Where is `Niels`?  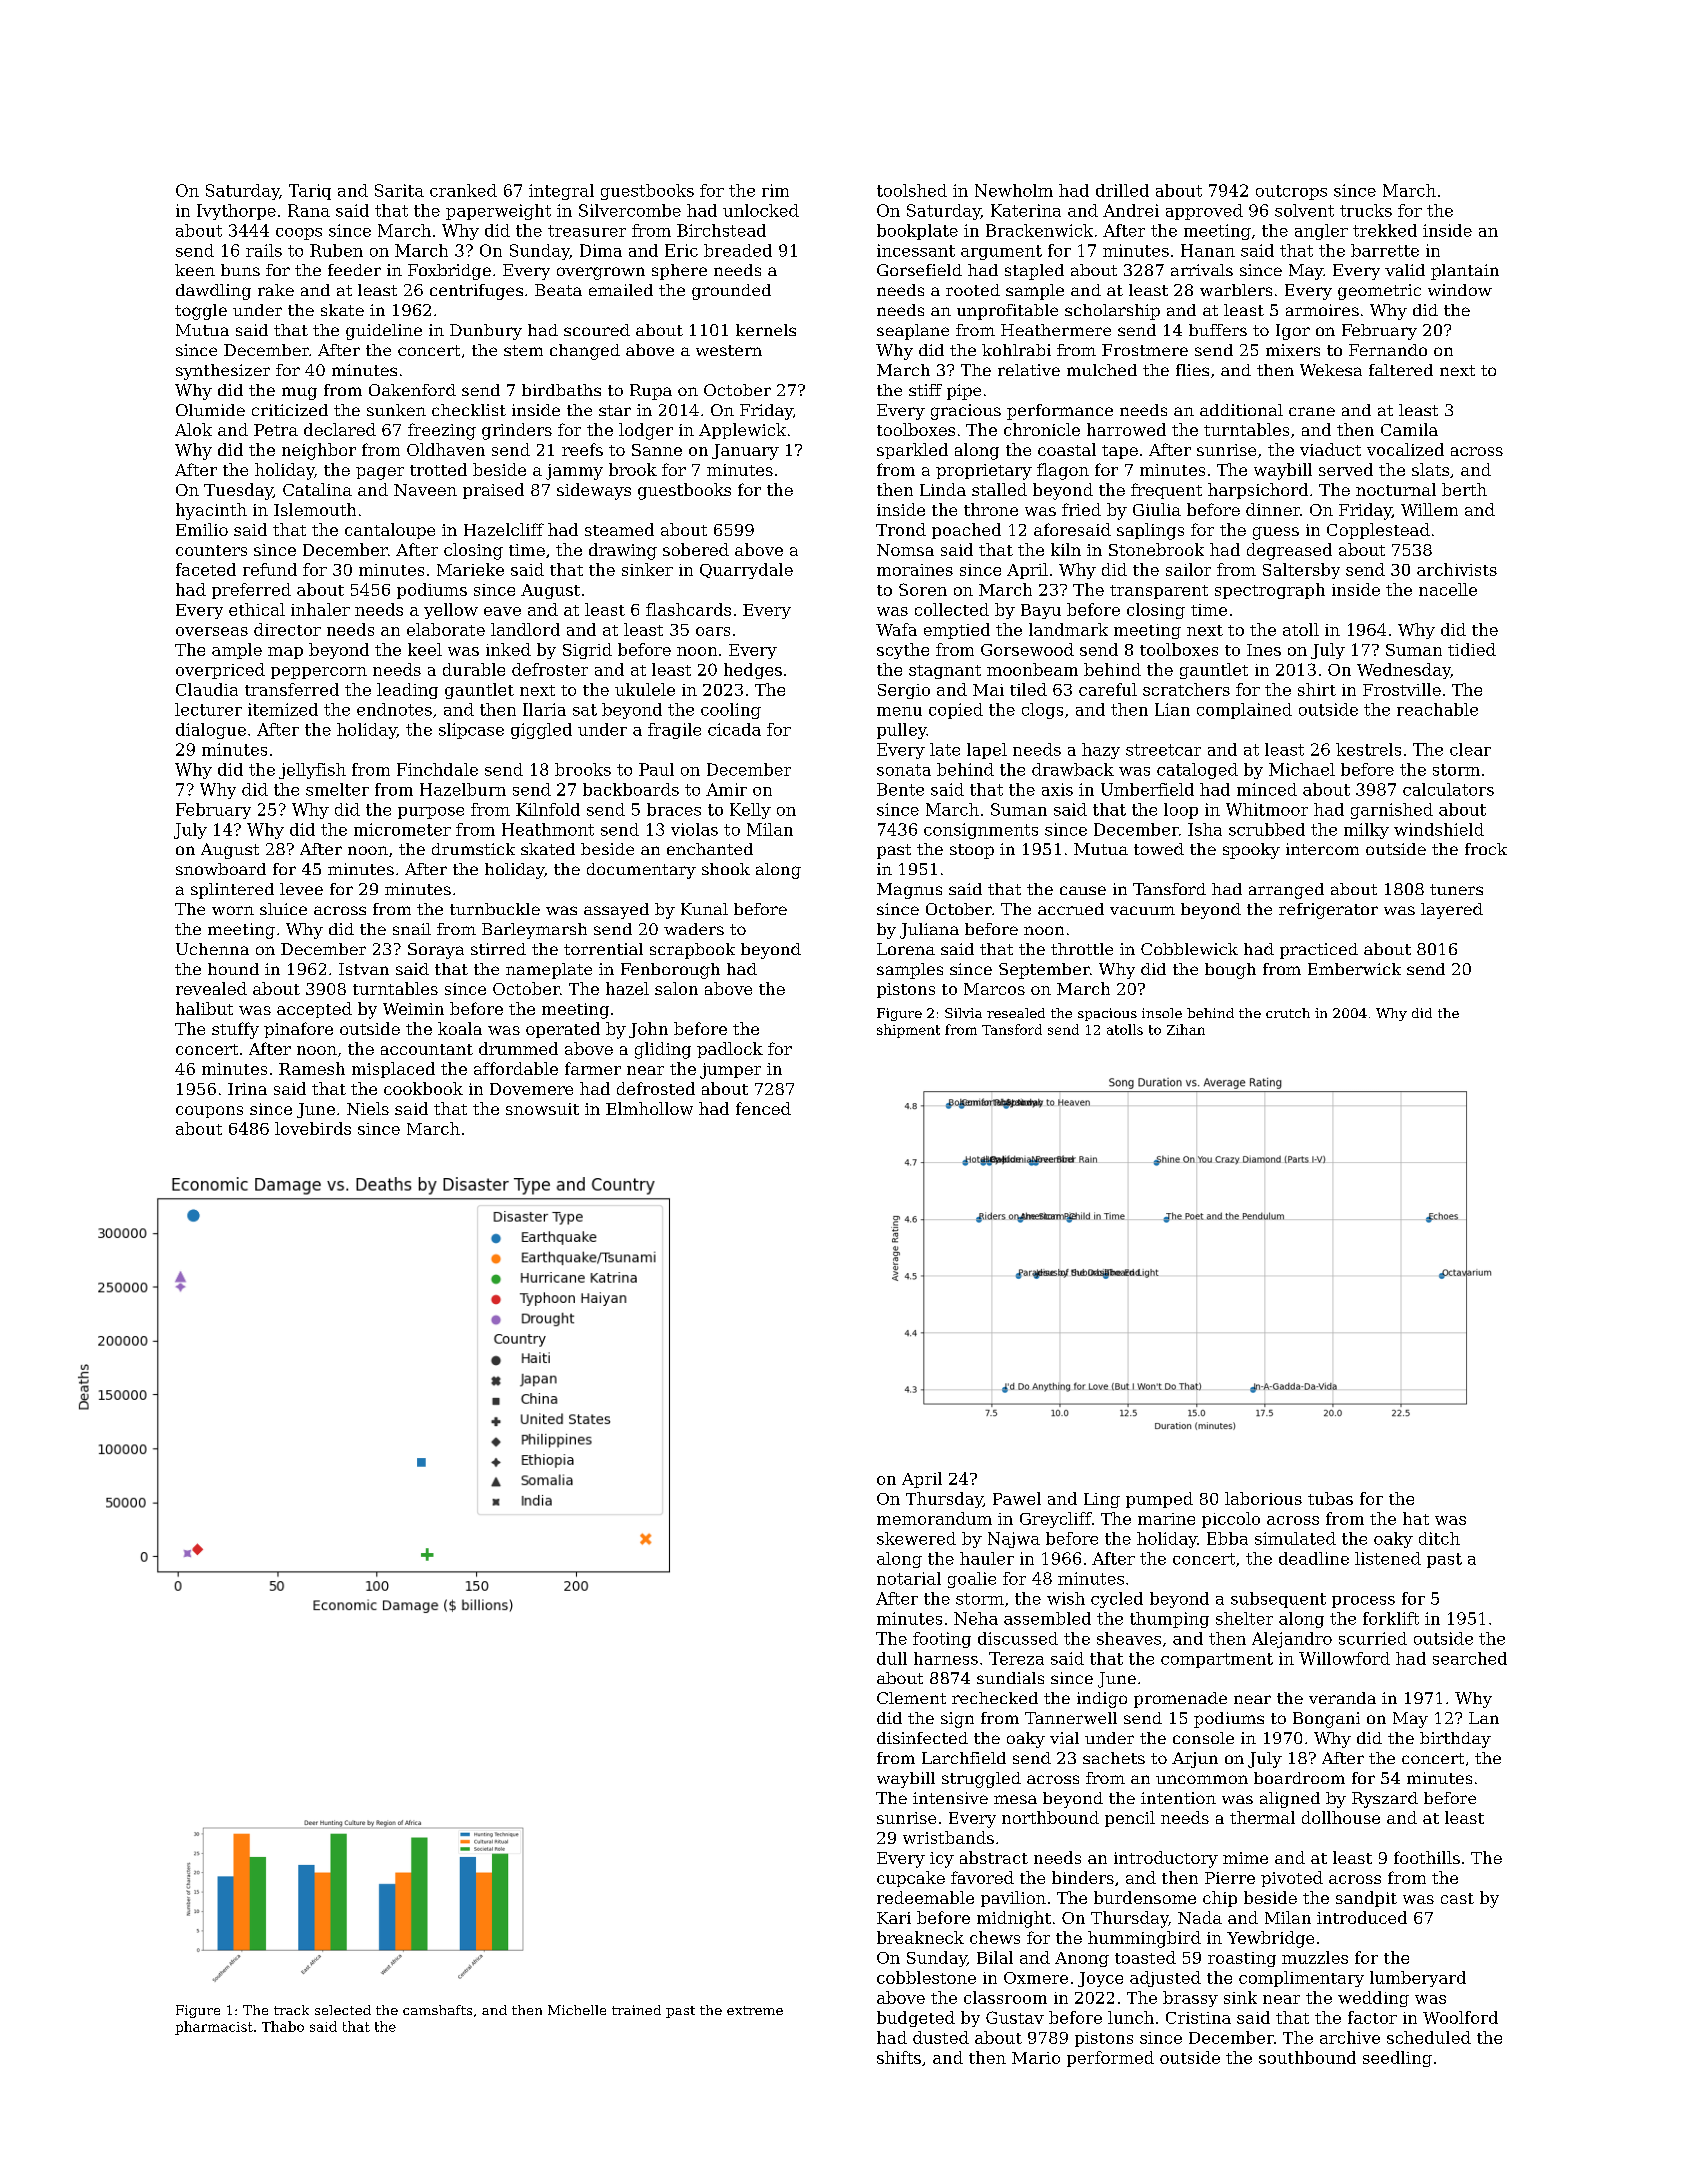 Niels is located at coordinates (368, 1108).
